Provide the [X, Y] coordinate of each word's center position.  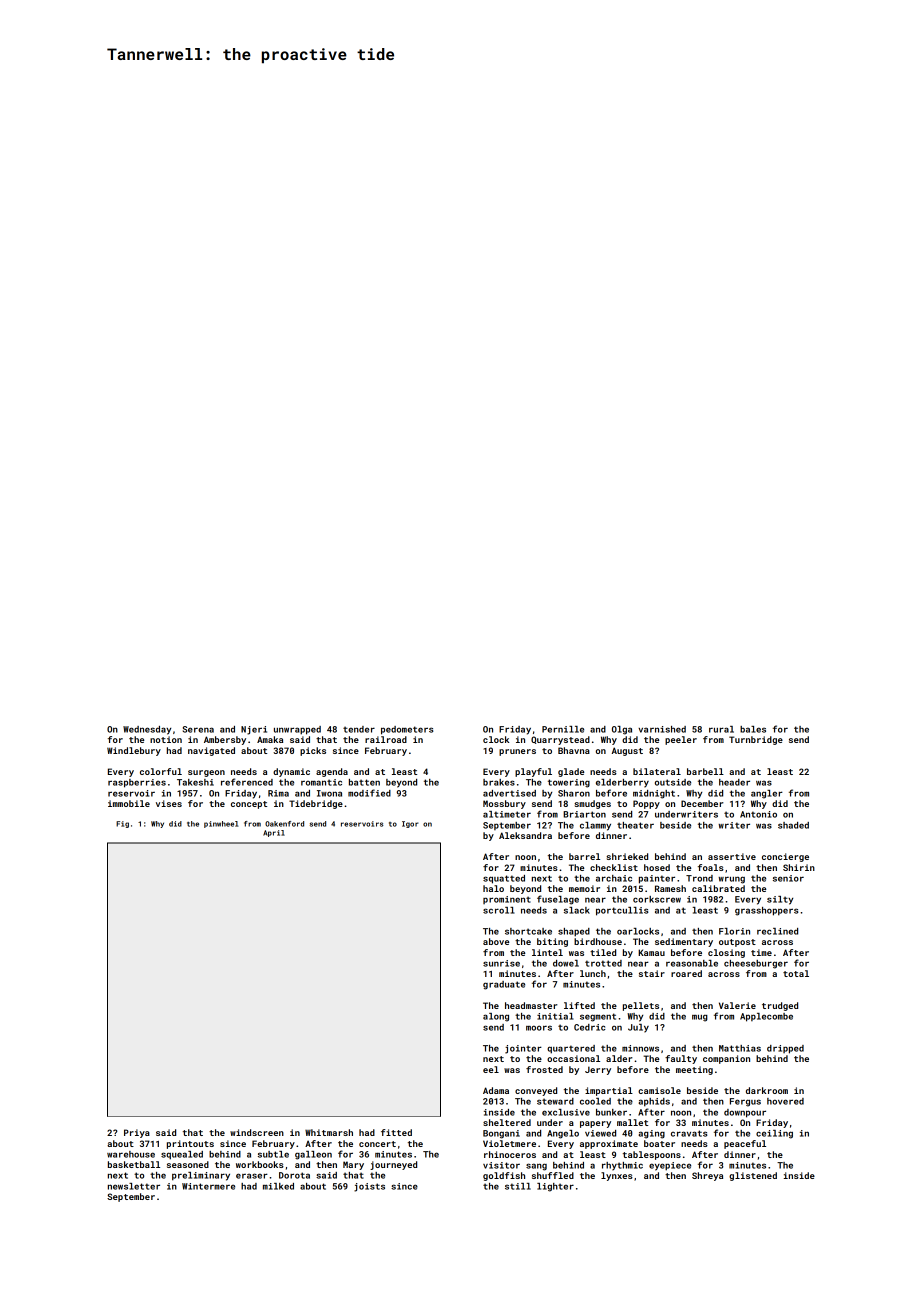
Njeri [254, 730]
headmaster [531, 1005]
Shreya [707, 1176]
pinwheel [221, 824]
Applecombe [766, 1017]
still [518, 1186]
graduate [504, 985]
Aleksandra [525, 835]
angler [767, 794]
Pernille [563, 729]
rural [721, 729]
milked [278, 1186]
